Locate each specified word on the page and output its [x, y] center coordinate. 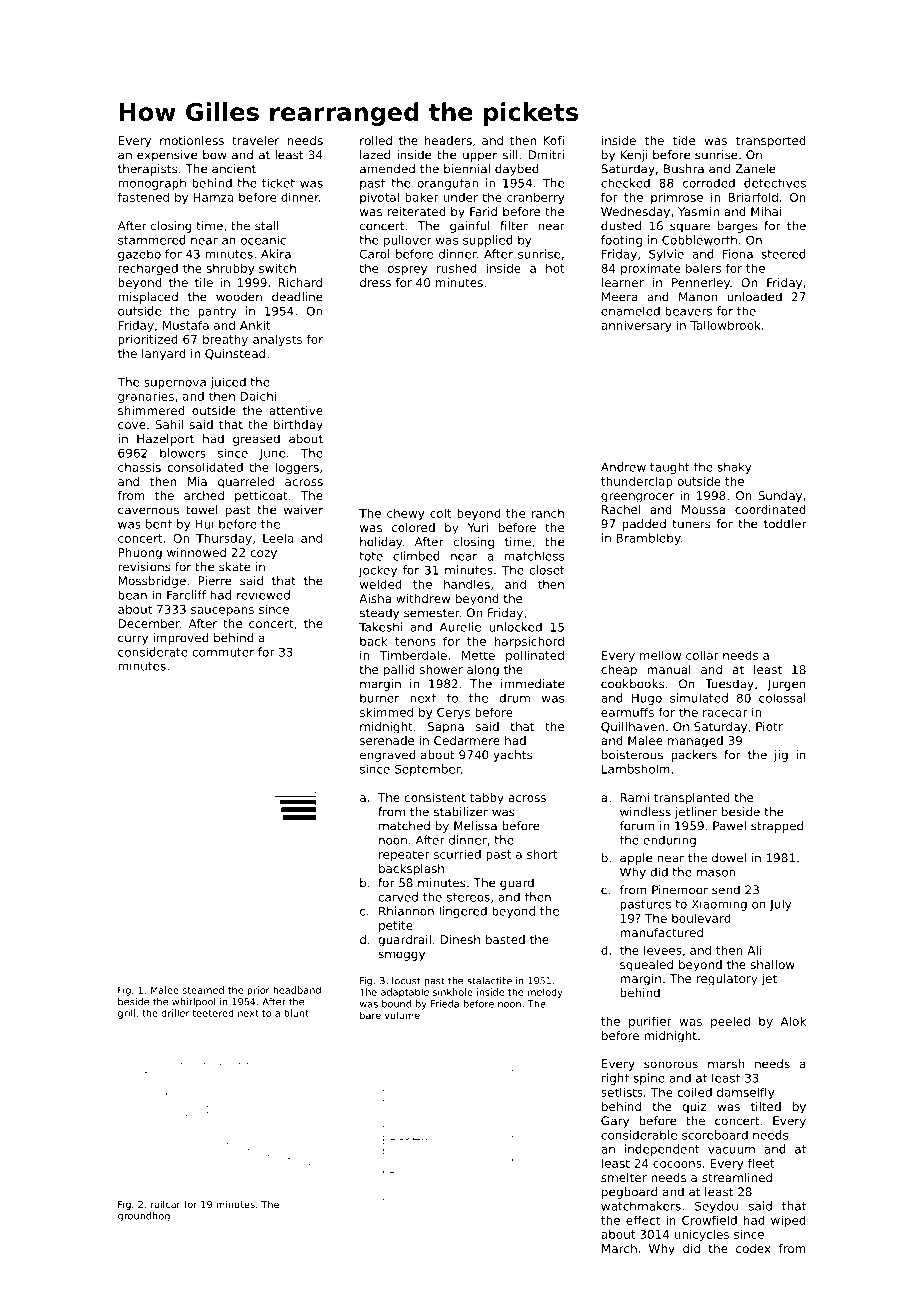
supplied [488, 241]
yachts [512, 756]
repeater [404, 855]
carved [398, 897]
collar [702, 655]
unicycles [702, 1235]
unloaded [755, 297]
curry [133, 640]
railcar [165, 1204]
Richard [300, 282]
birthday [298, 426]
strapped [777, 827]
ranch [548, 513]
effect [643, 1220]
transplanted [692, 799]
